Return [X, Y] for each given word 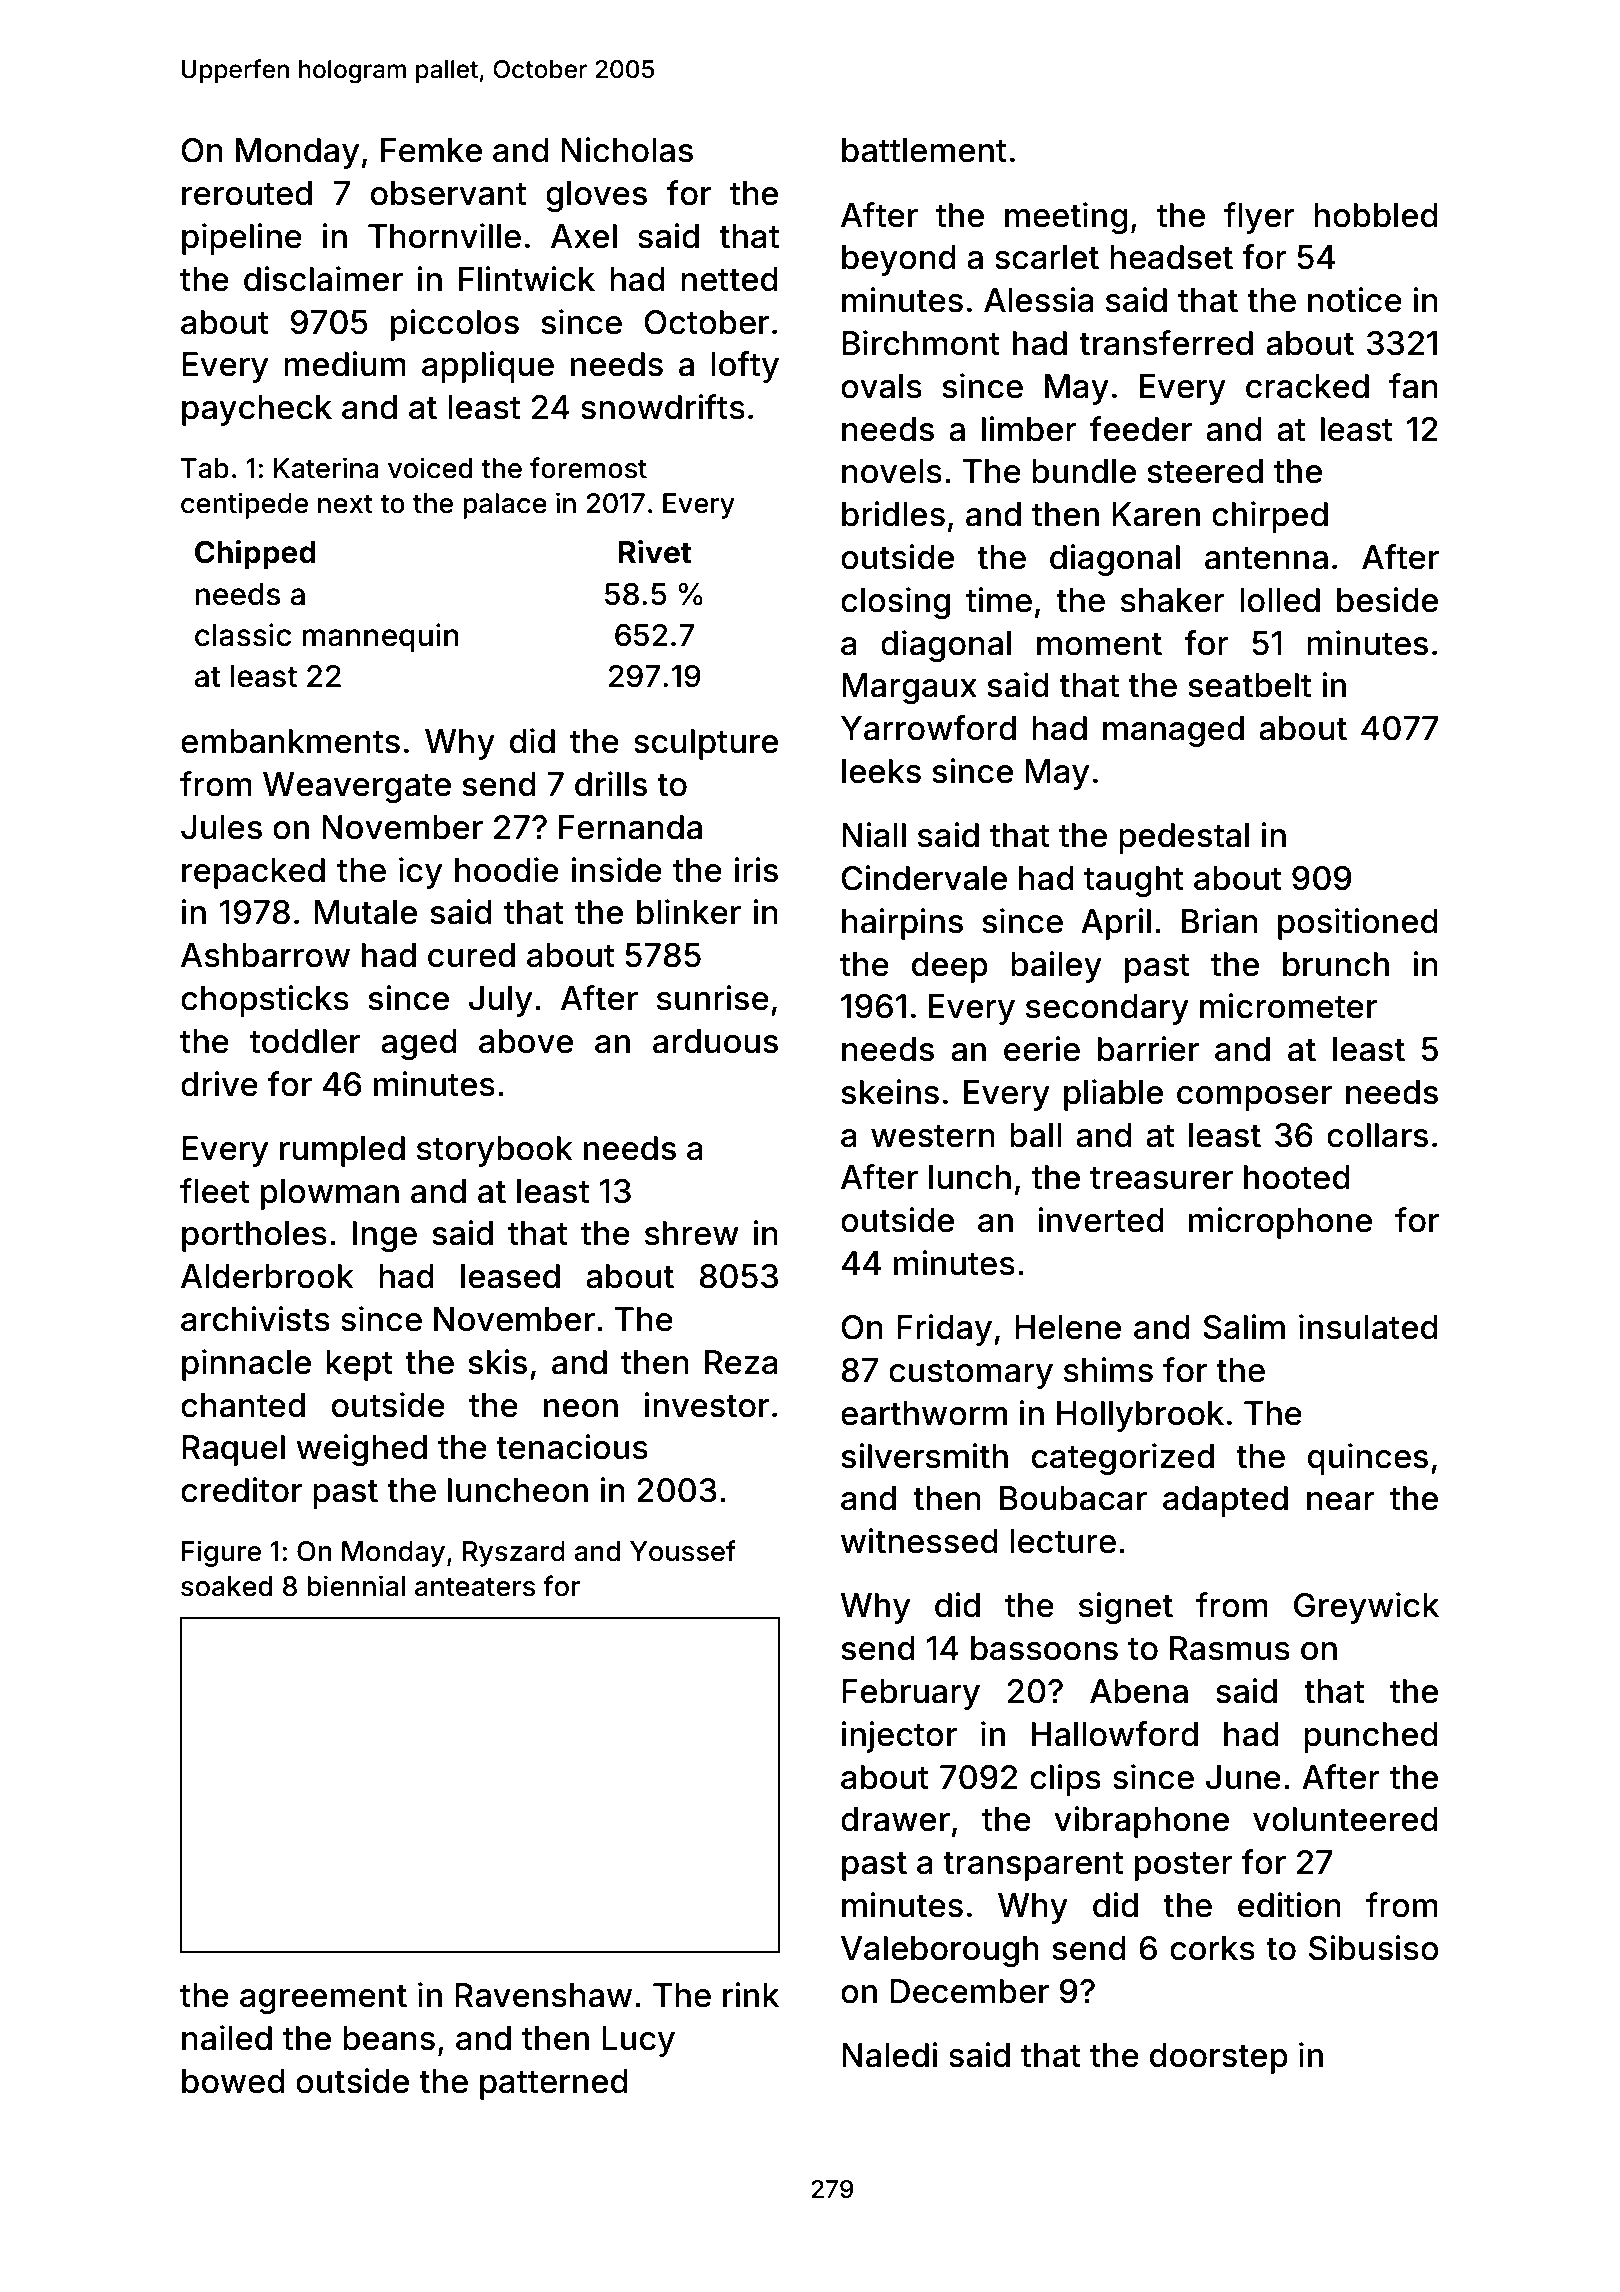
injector [899, 1737]
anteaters [475, 1587]
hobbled [1376, 215]
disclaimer [323, 279]
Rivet [655, 552]
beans [389, 2038]
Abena [1139, 1691]
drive [219, 1084]
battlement [924, 150]
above [526, 1041]
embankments [290, 741]
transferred [1166, 343]
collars [1377, 1135]
